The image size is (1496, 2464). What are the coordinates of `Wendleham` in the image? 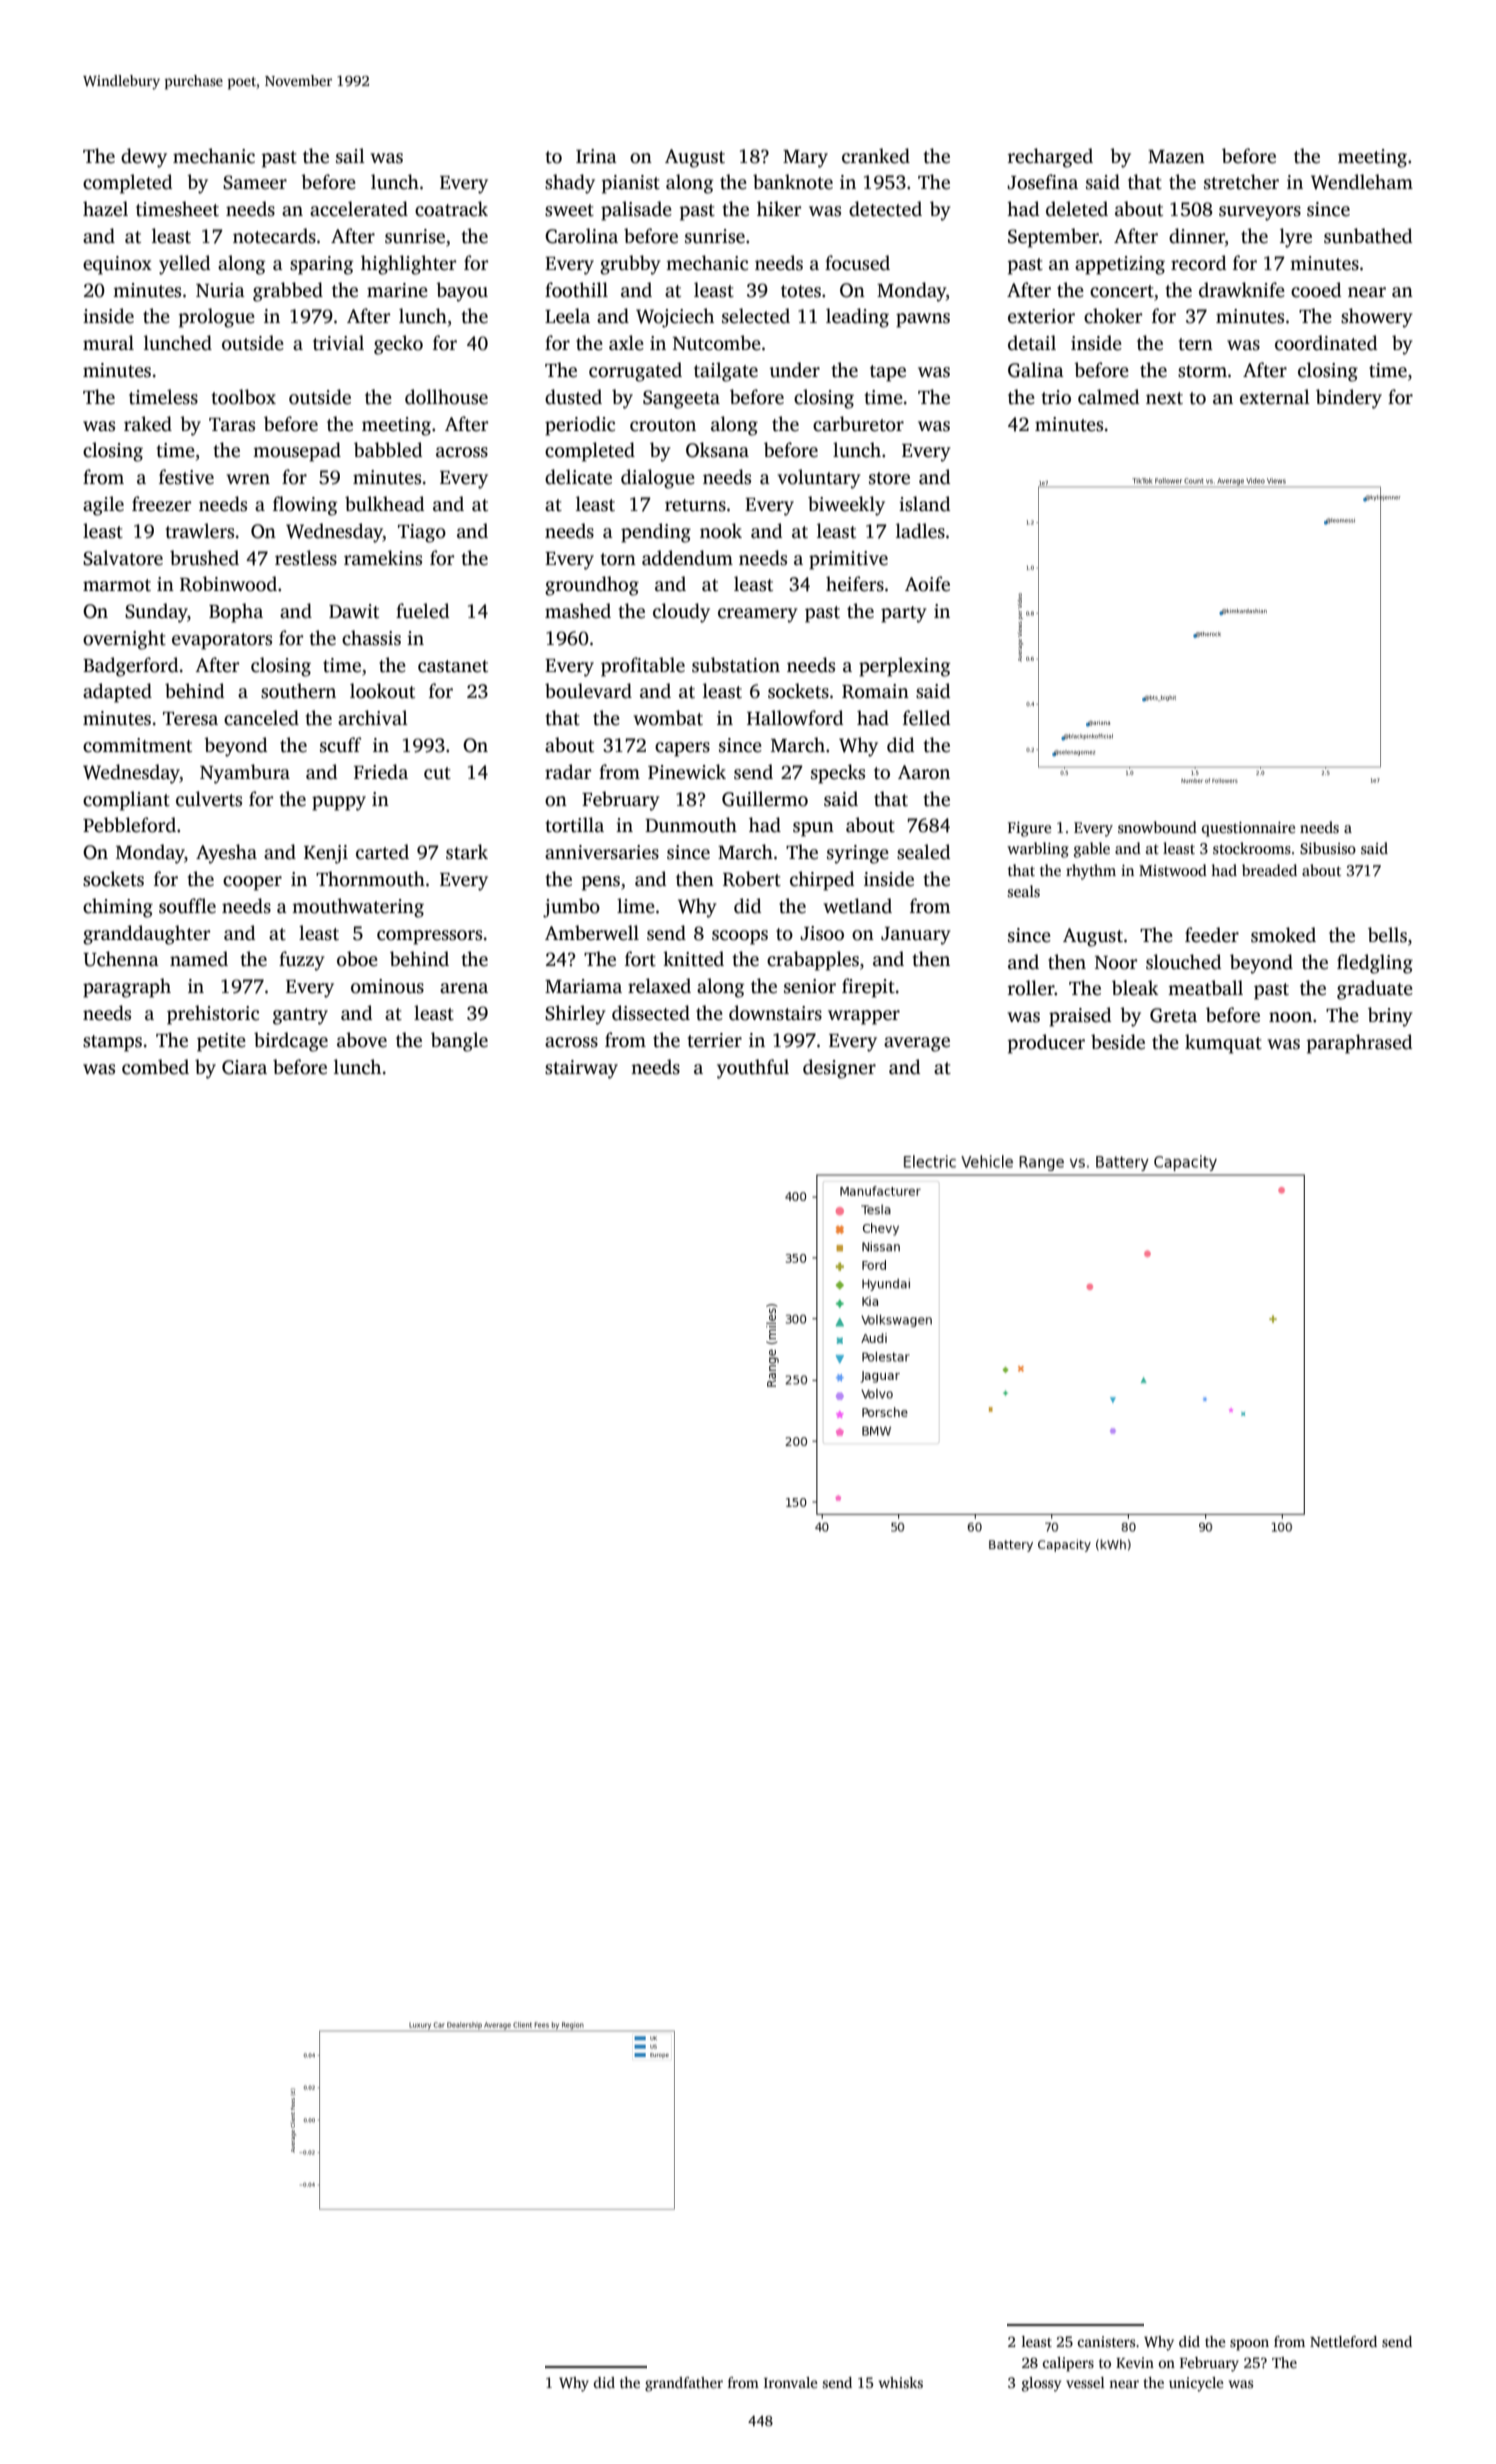 It's located at (1362, 182).
